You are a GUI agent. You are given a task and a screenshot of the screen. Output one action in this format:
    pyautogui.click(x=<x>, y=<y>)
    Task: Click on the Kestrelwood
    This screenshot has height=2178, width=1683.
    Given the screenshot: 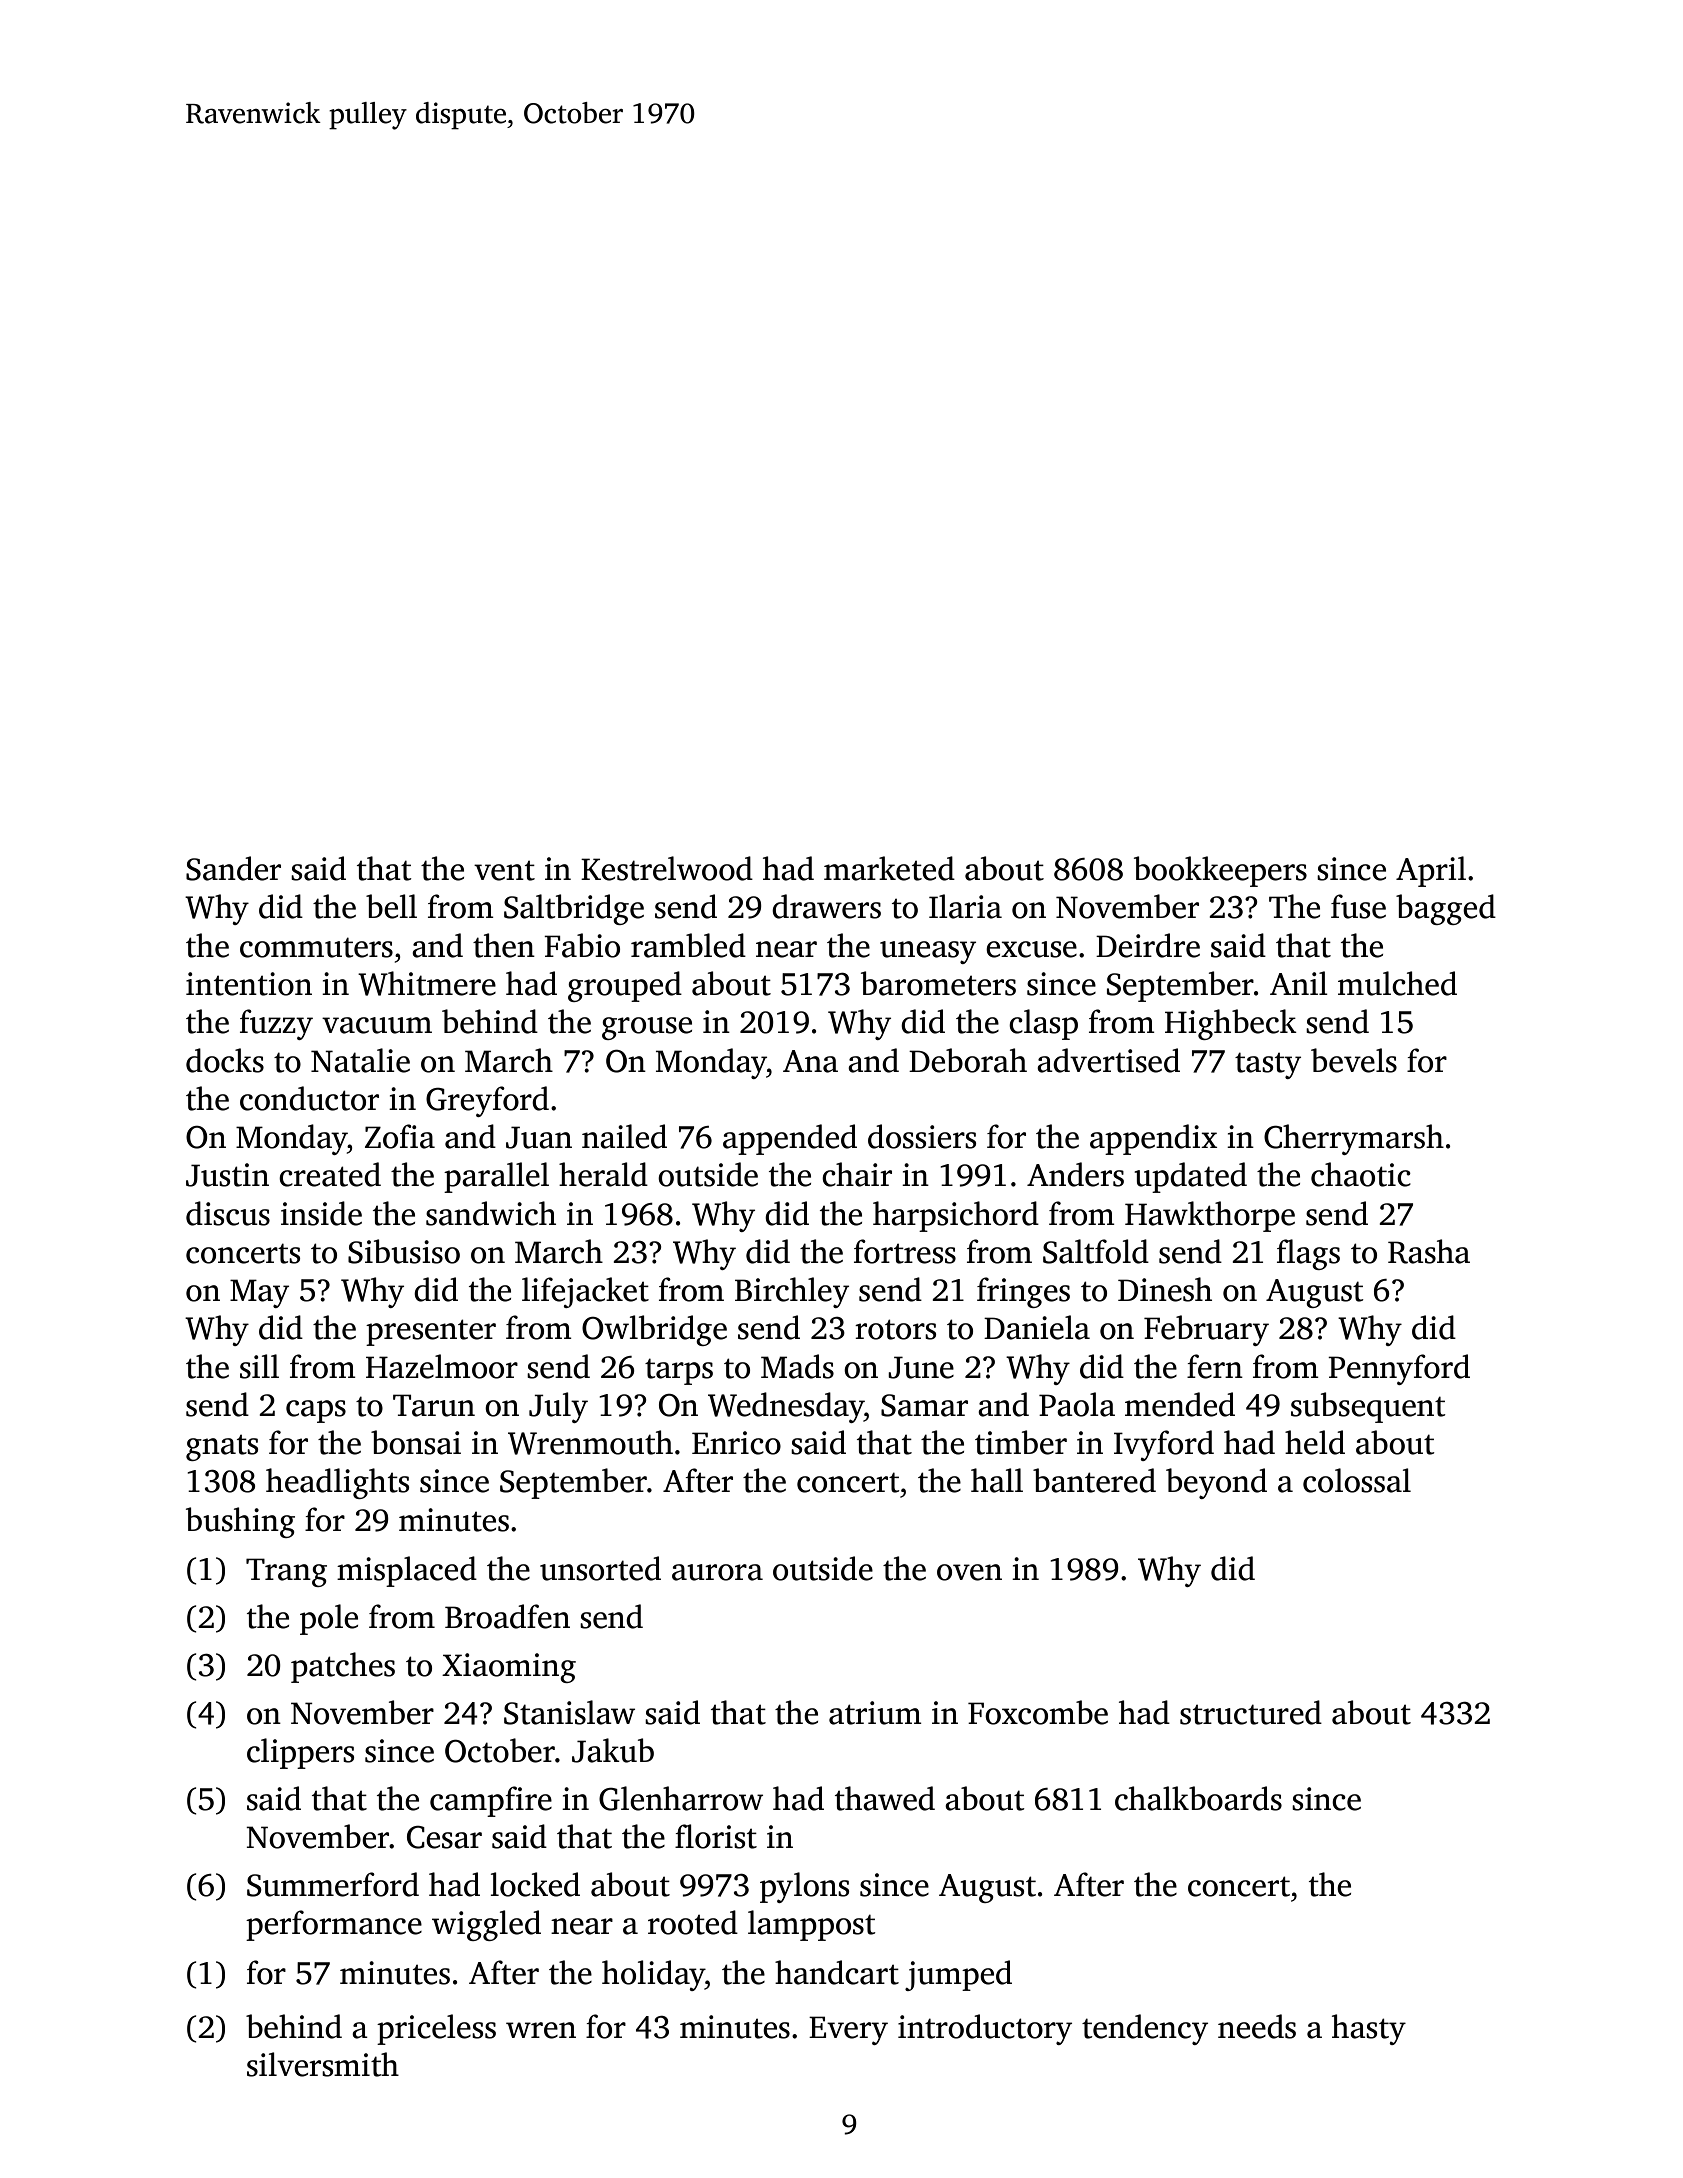 What is the action you would take?
    pyautogui.click(x=667, y=868)
